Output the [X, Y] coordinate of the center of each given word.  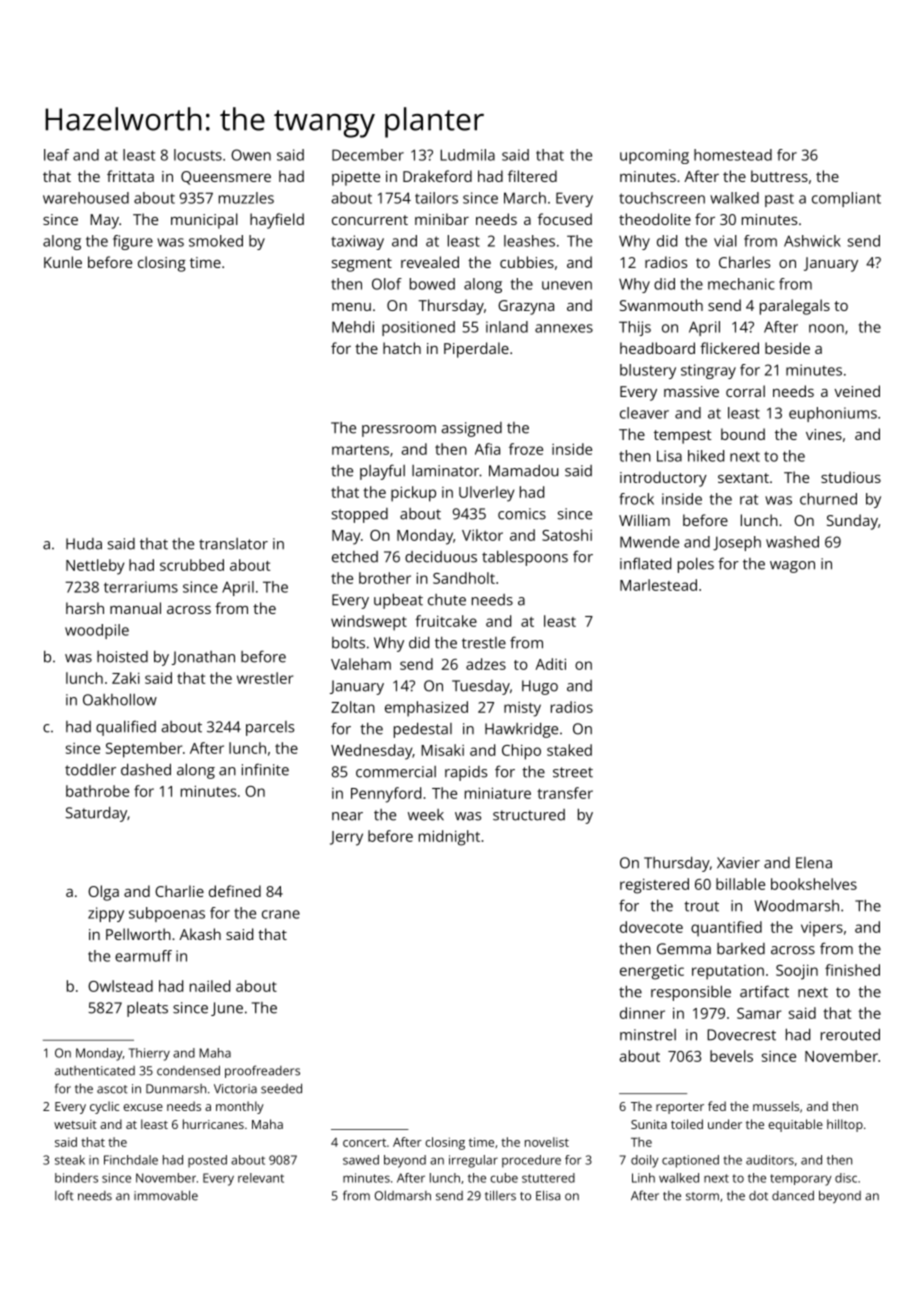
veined [857, 391]
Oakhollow [120, 699]
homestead [733, 155]
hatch [402, 348]
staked [569, 750]
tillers [500, 1195]
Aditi [550, 664]
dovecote [651, 927]
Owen [251, 155]
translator [233, 544]
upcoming [654, 156]
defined [235, 891]
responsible [691, 993]
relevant [261, 1178]
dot [758, 1196]
